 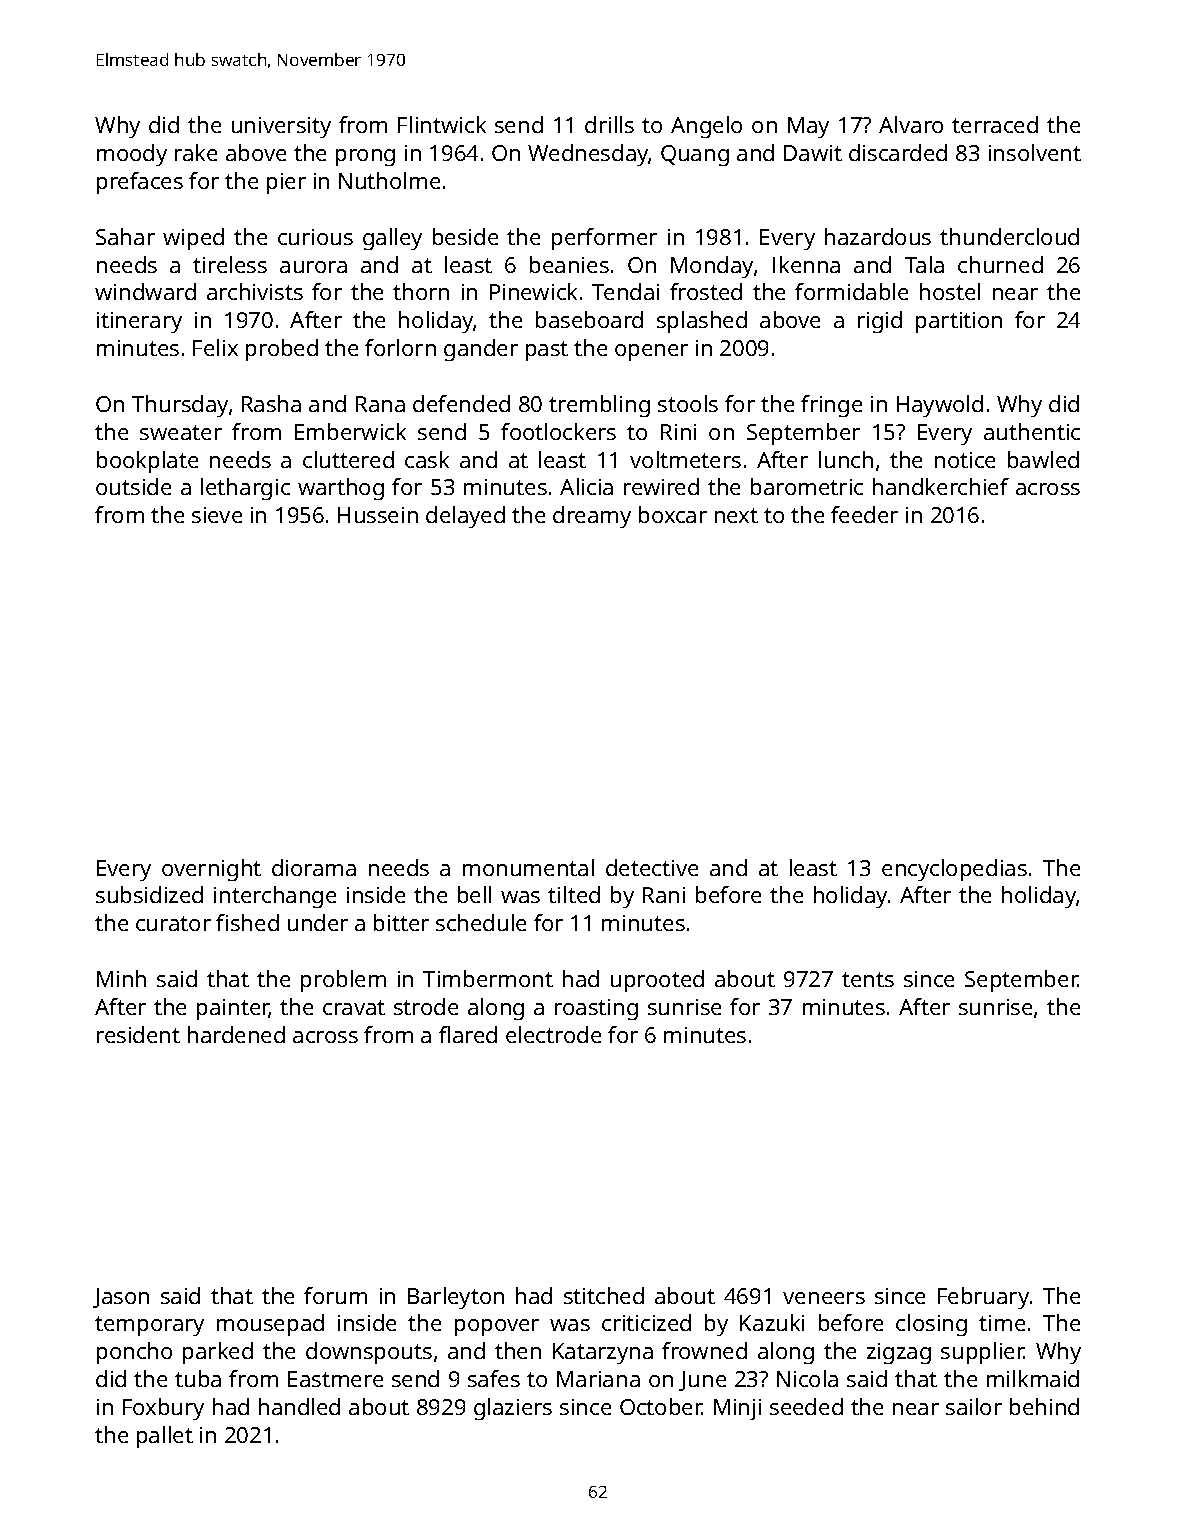 I want to click on next, so click(x=736, y=515).
